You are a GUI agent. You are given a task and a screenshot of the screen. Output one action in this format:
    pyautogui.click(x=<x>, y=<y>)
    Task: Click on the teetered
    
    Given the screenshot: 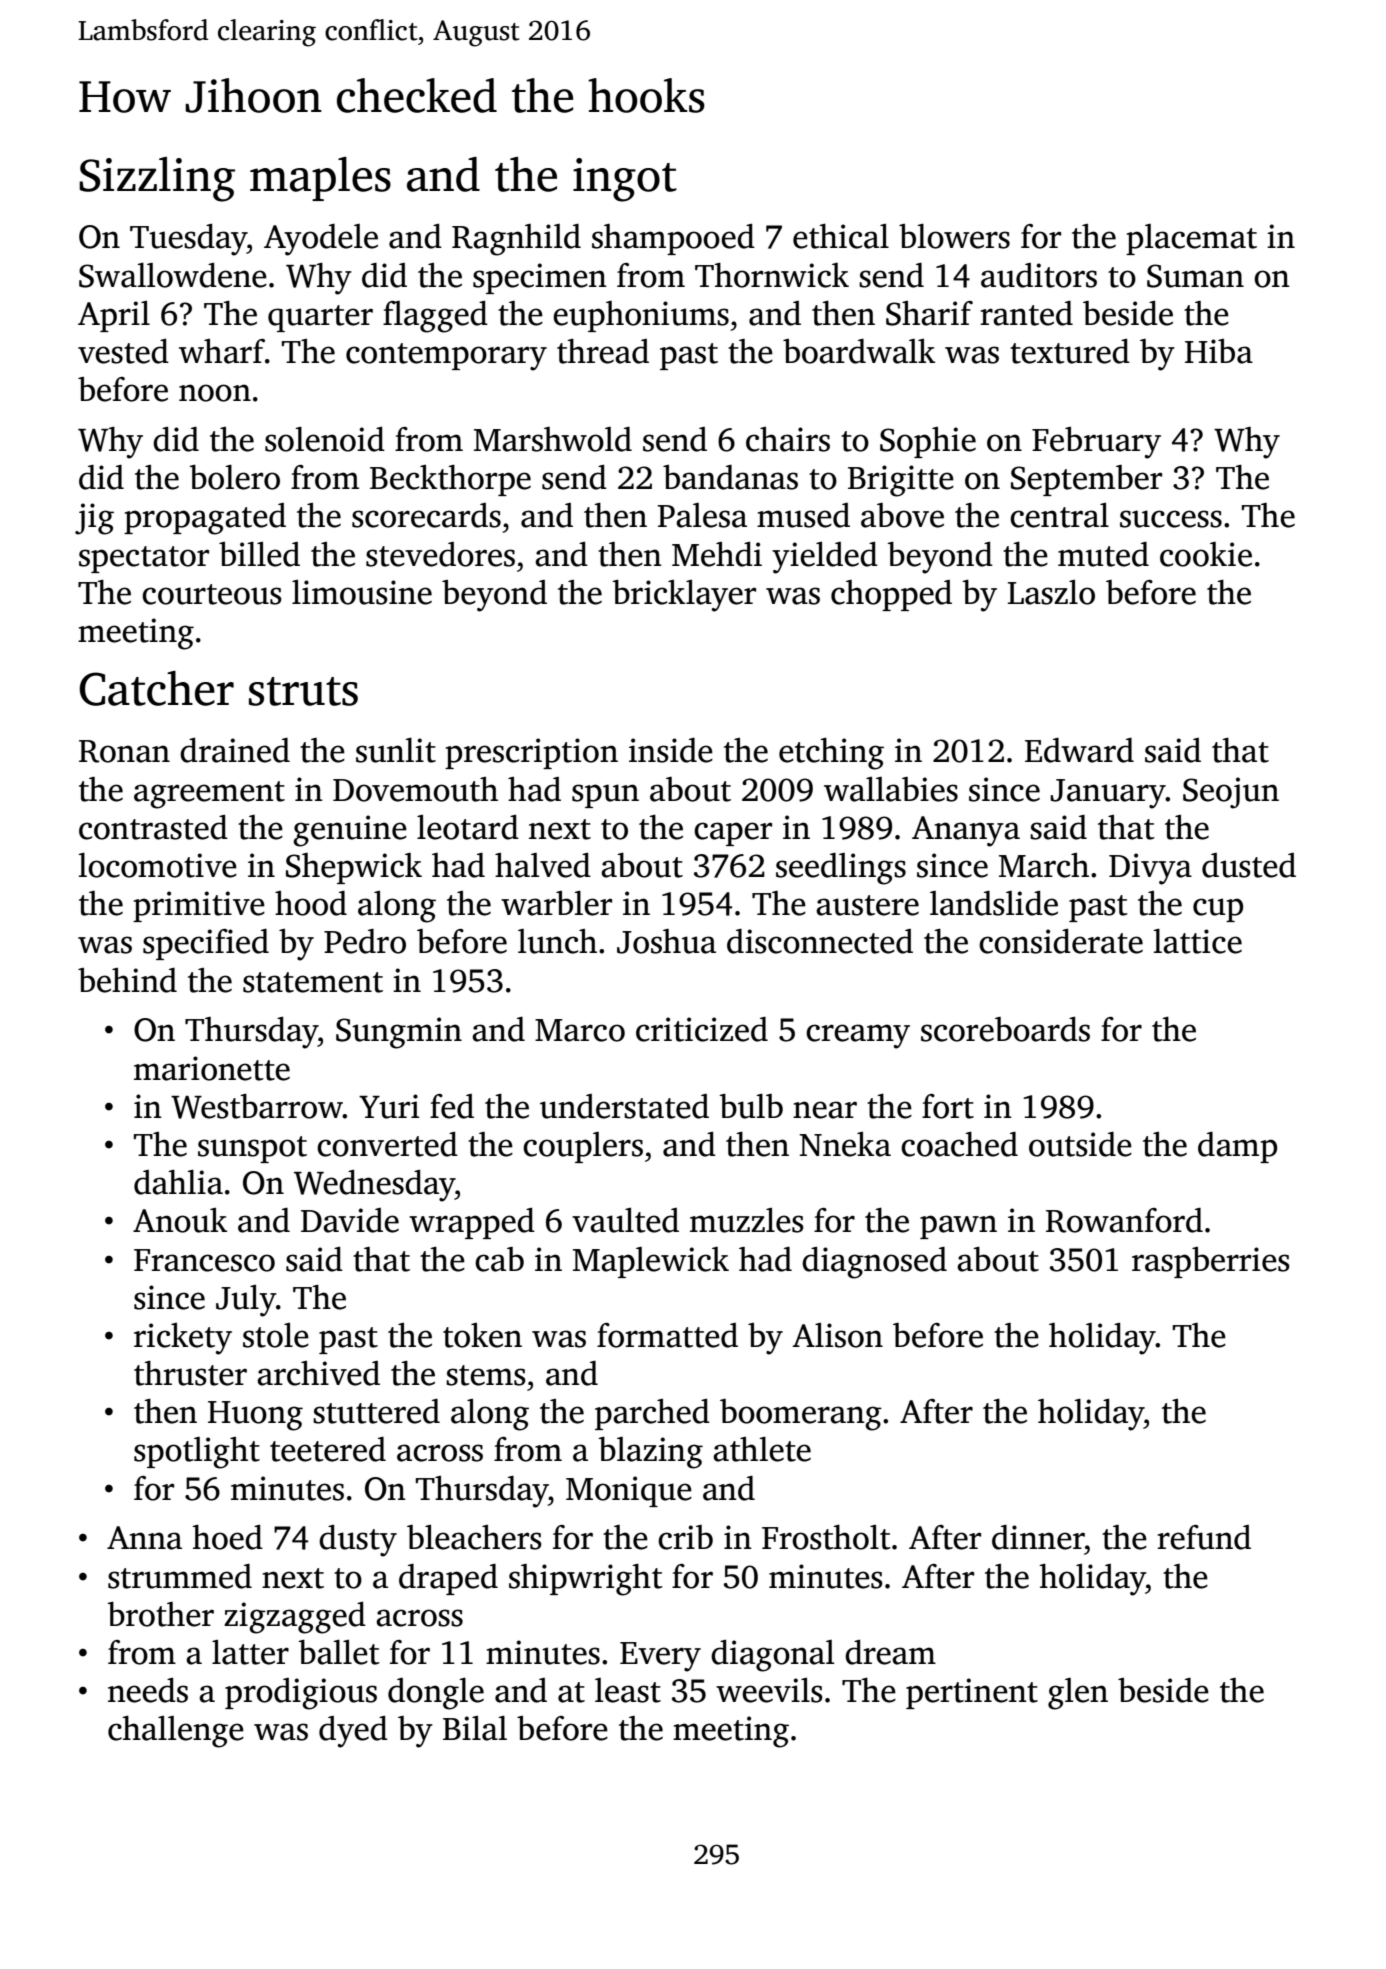 What is the action you would take?
    pyautogui.click(x=328, y=1449)
